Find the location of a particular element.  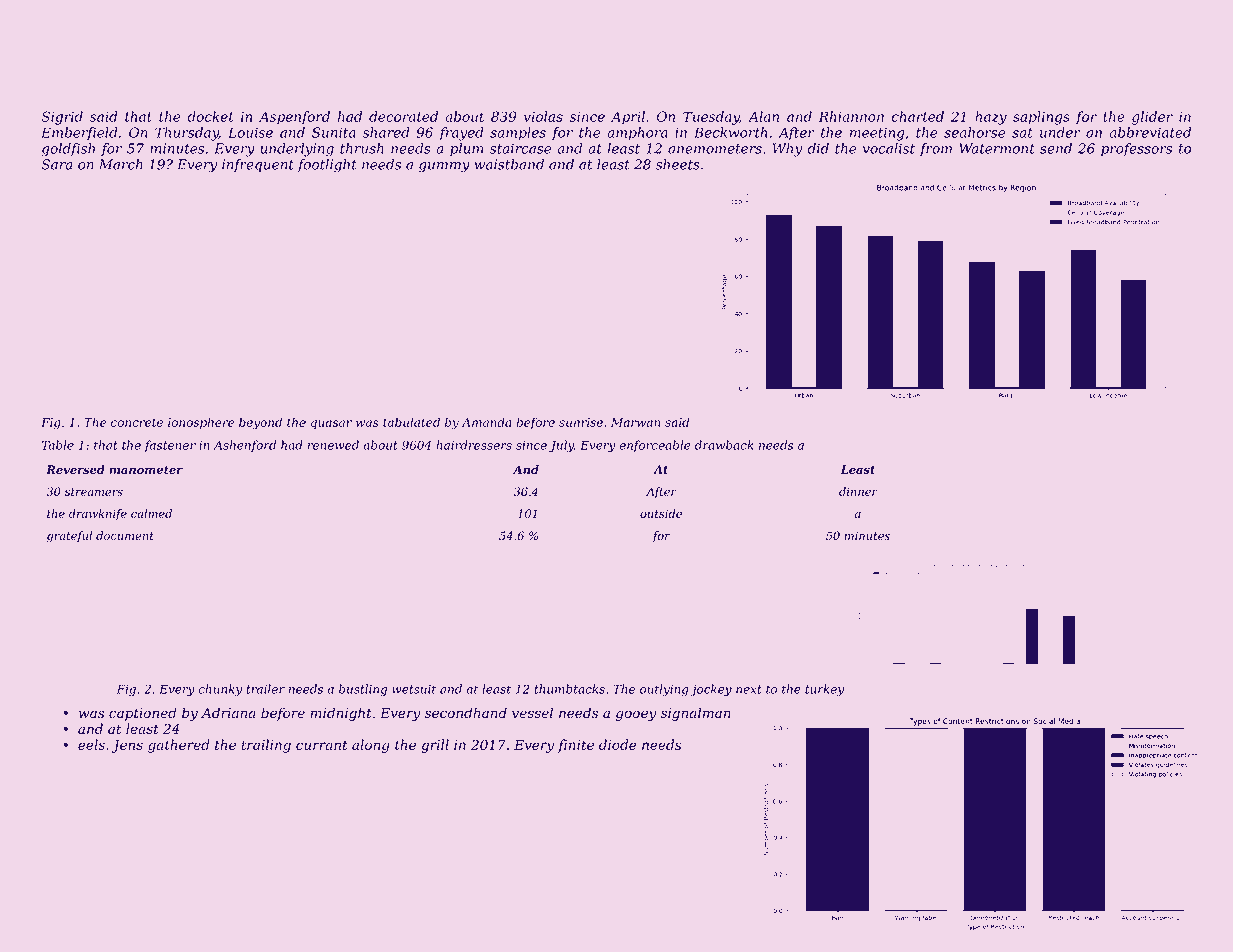

glider is located at coordinates (1152, 118).
